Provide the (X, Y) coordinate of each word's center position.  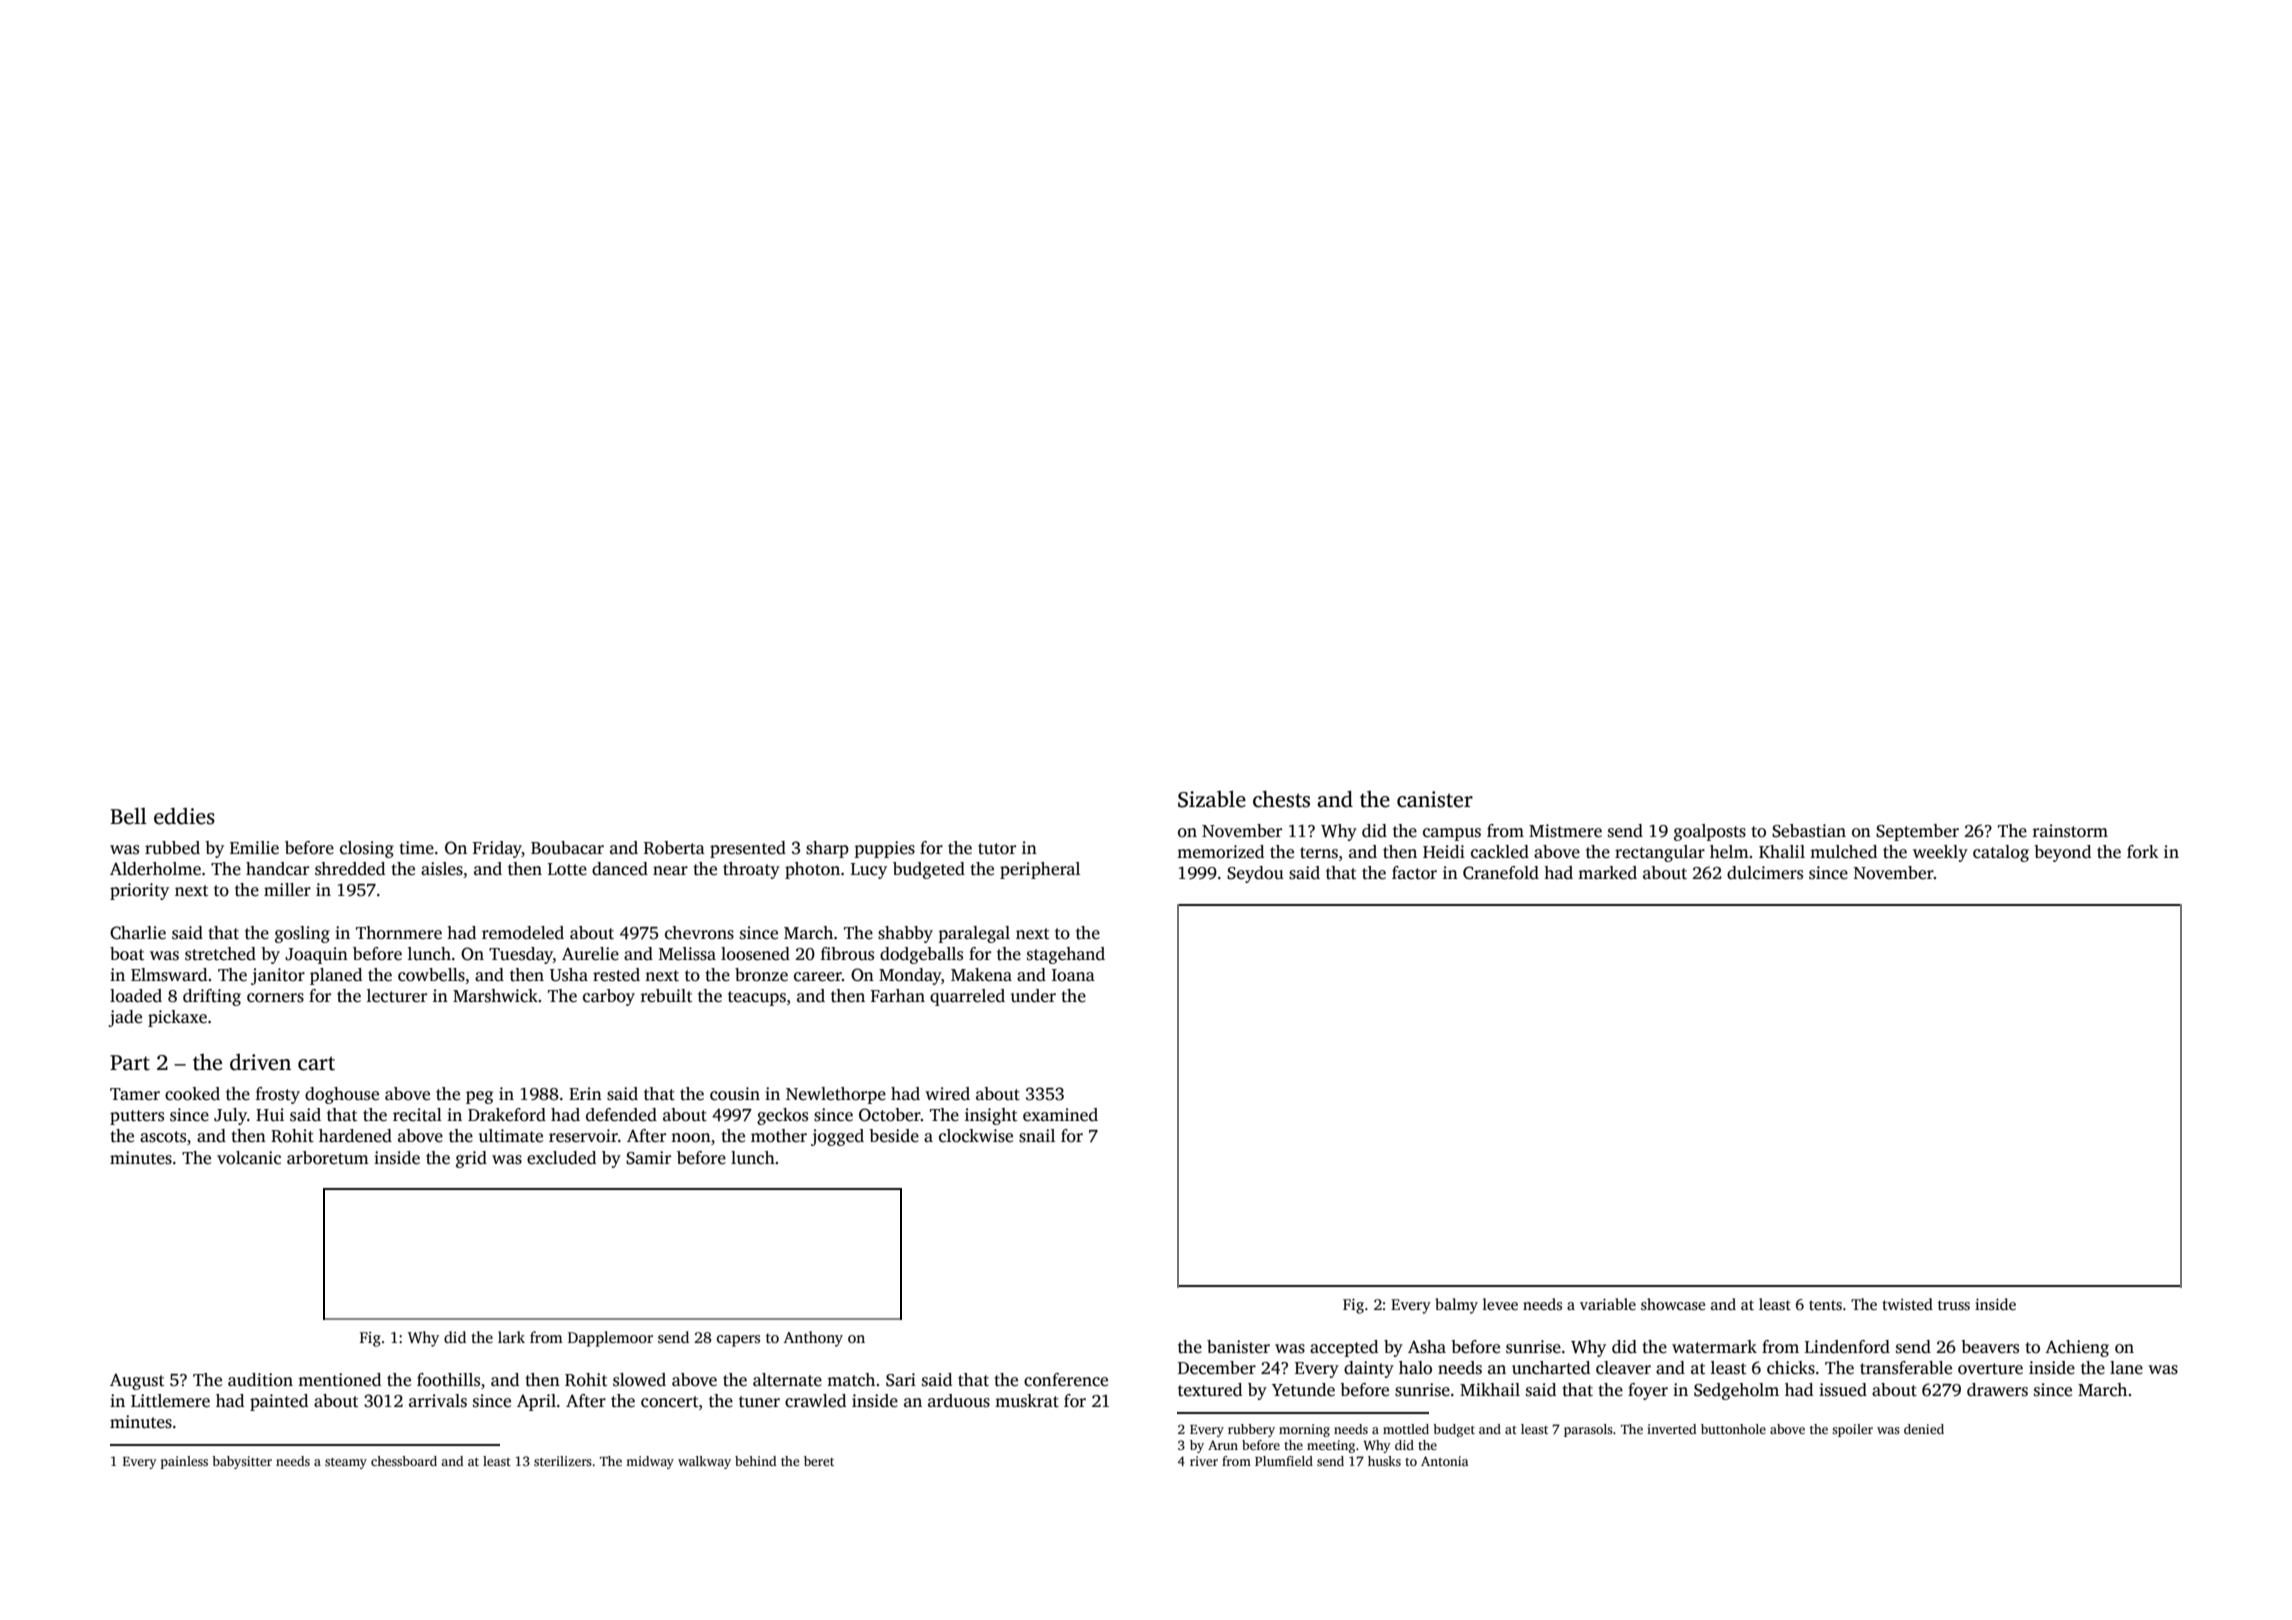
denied (1924, 1429)
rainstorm (2070, 831)
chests (1281, 799)
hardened (355, 1136)
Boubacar (567, 848)
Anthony (813, 1339)
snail (1037, 1136)
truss (1954, 1305)
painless (184, 1462)
